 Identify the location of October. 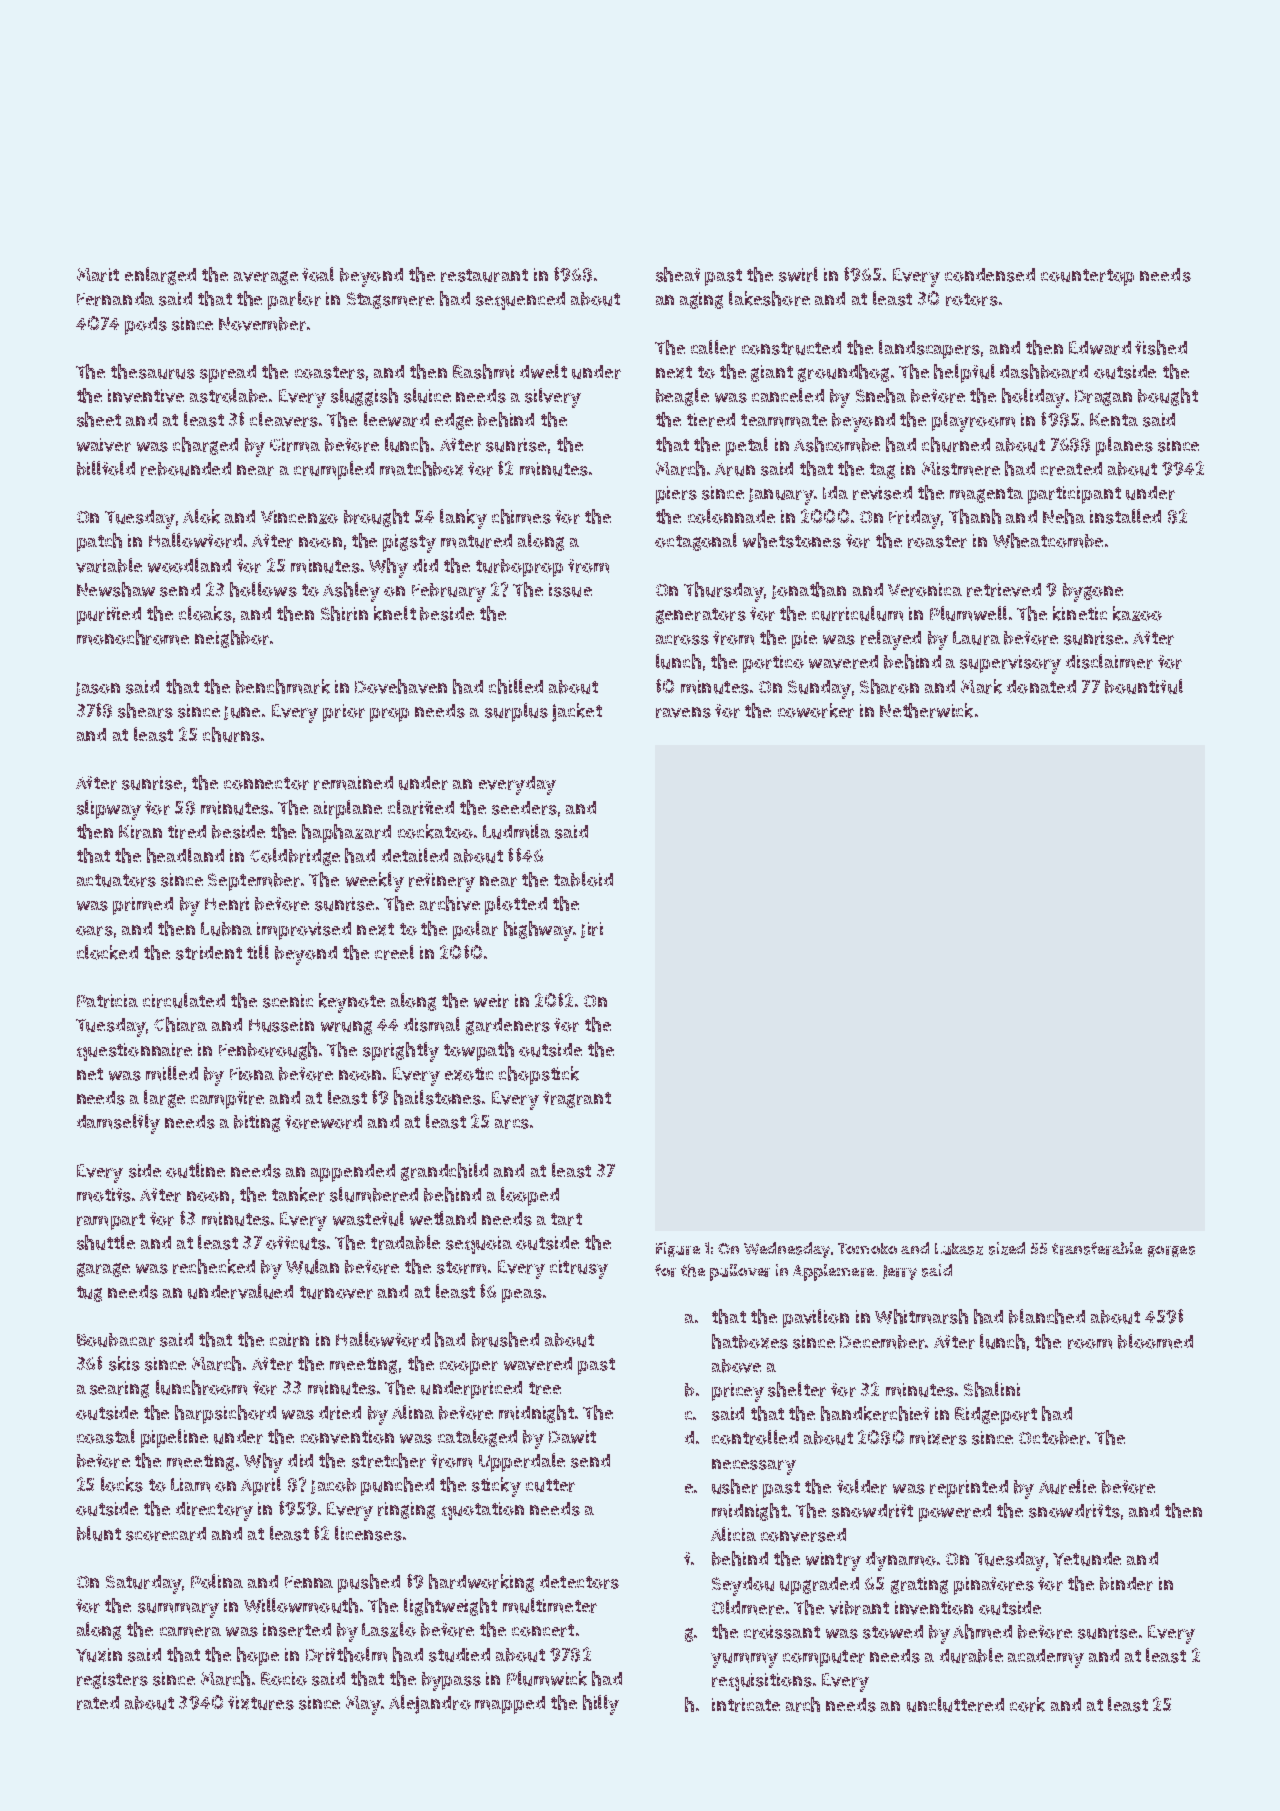
(1052, 1438).
